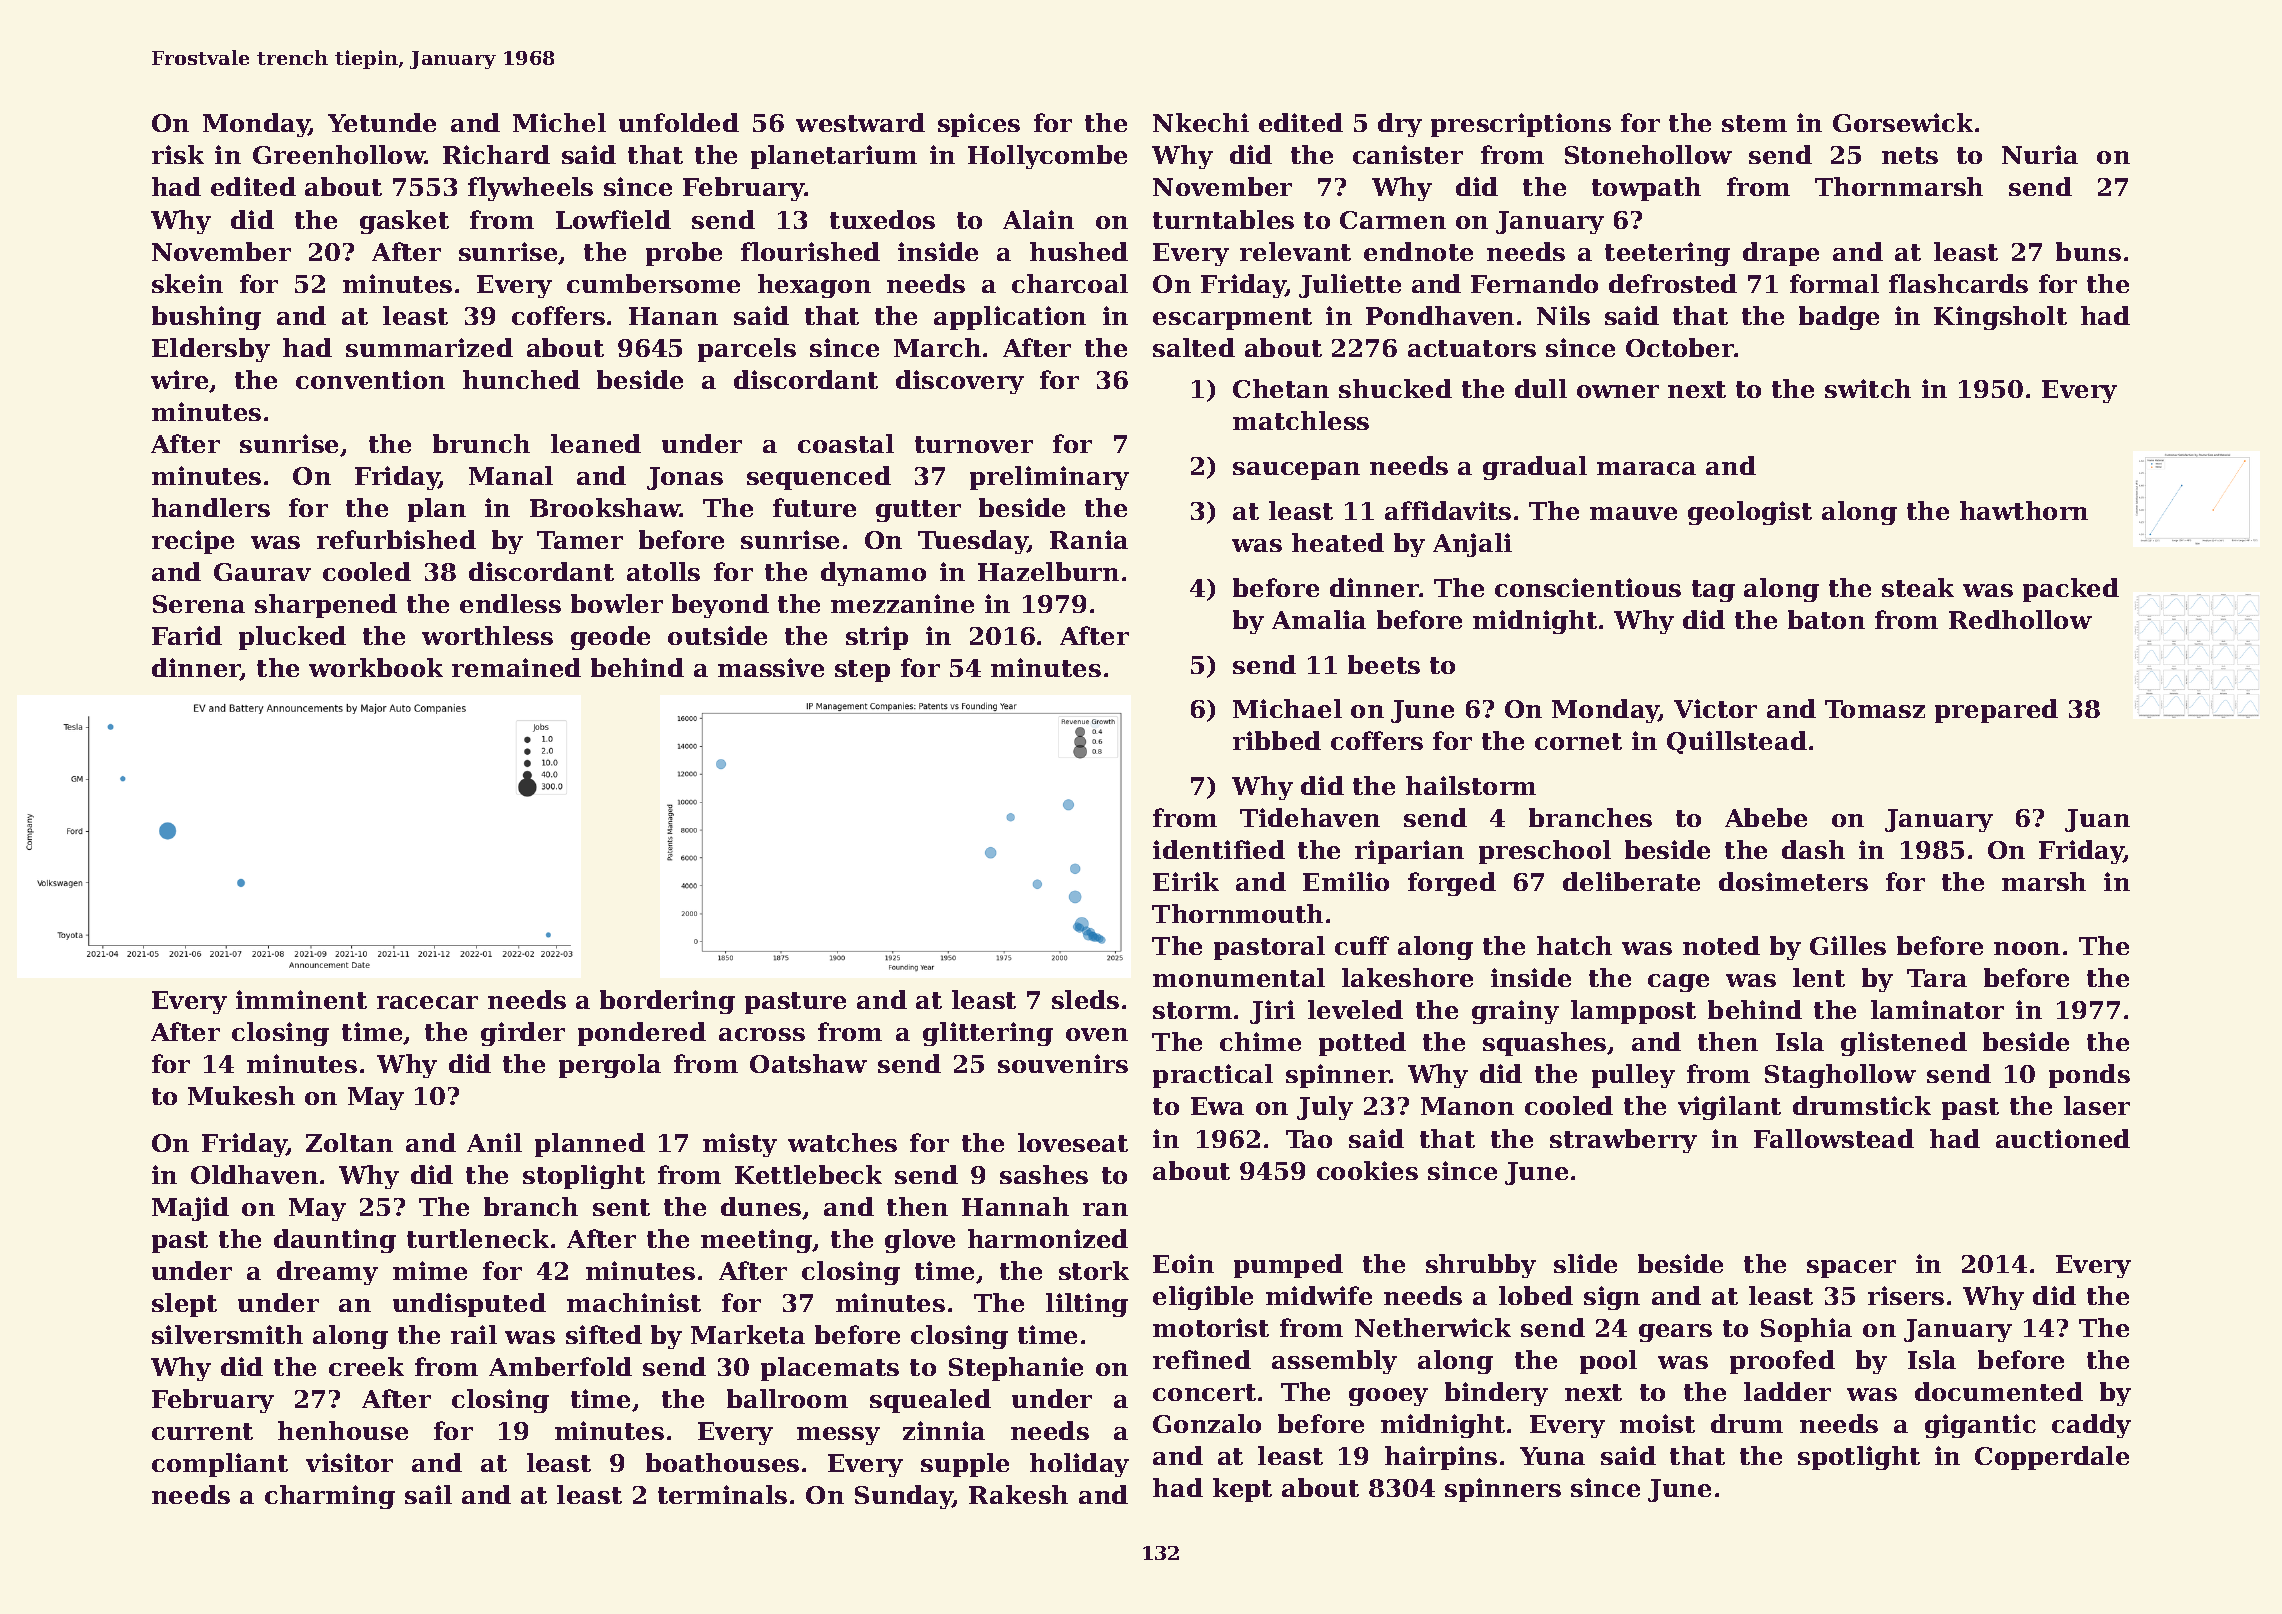 This page has width=2282, height=1614. Describe the element at coordinates (330, 1497) in the page. I see `charming` at that location.
